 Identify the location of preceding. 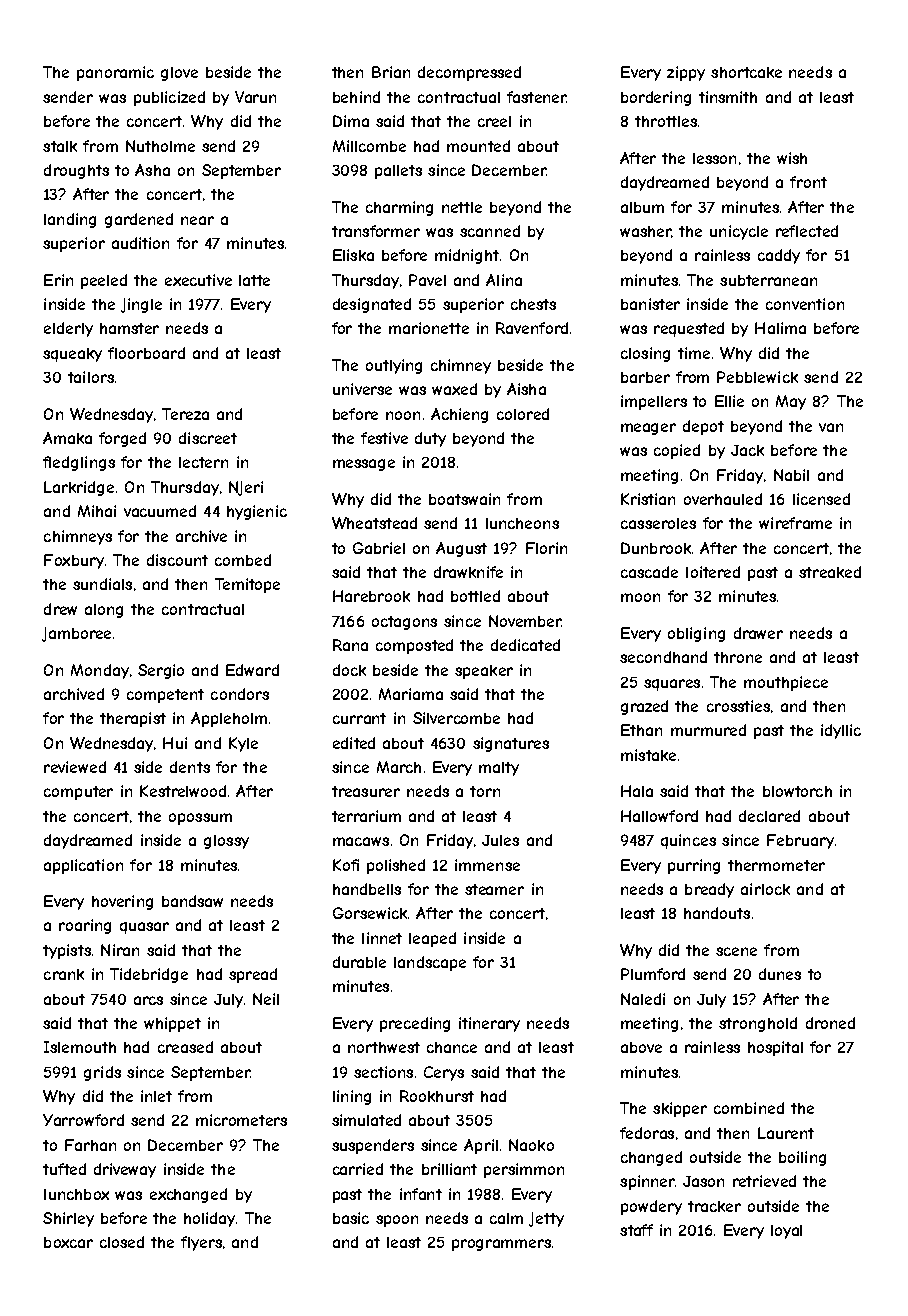
(415, 1024).
